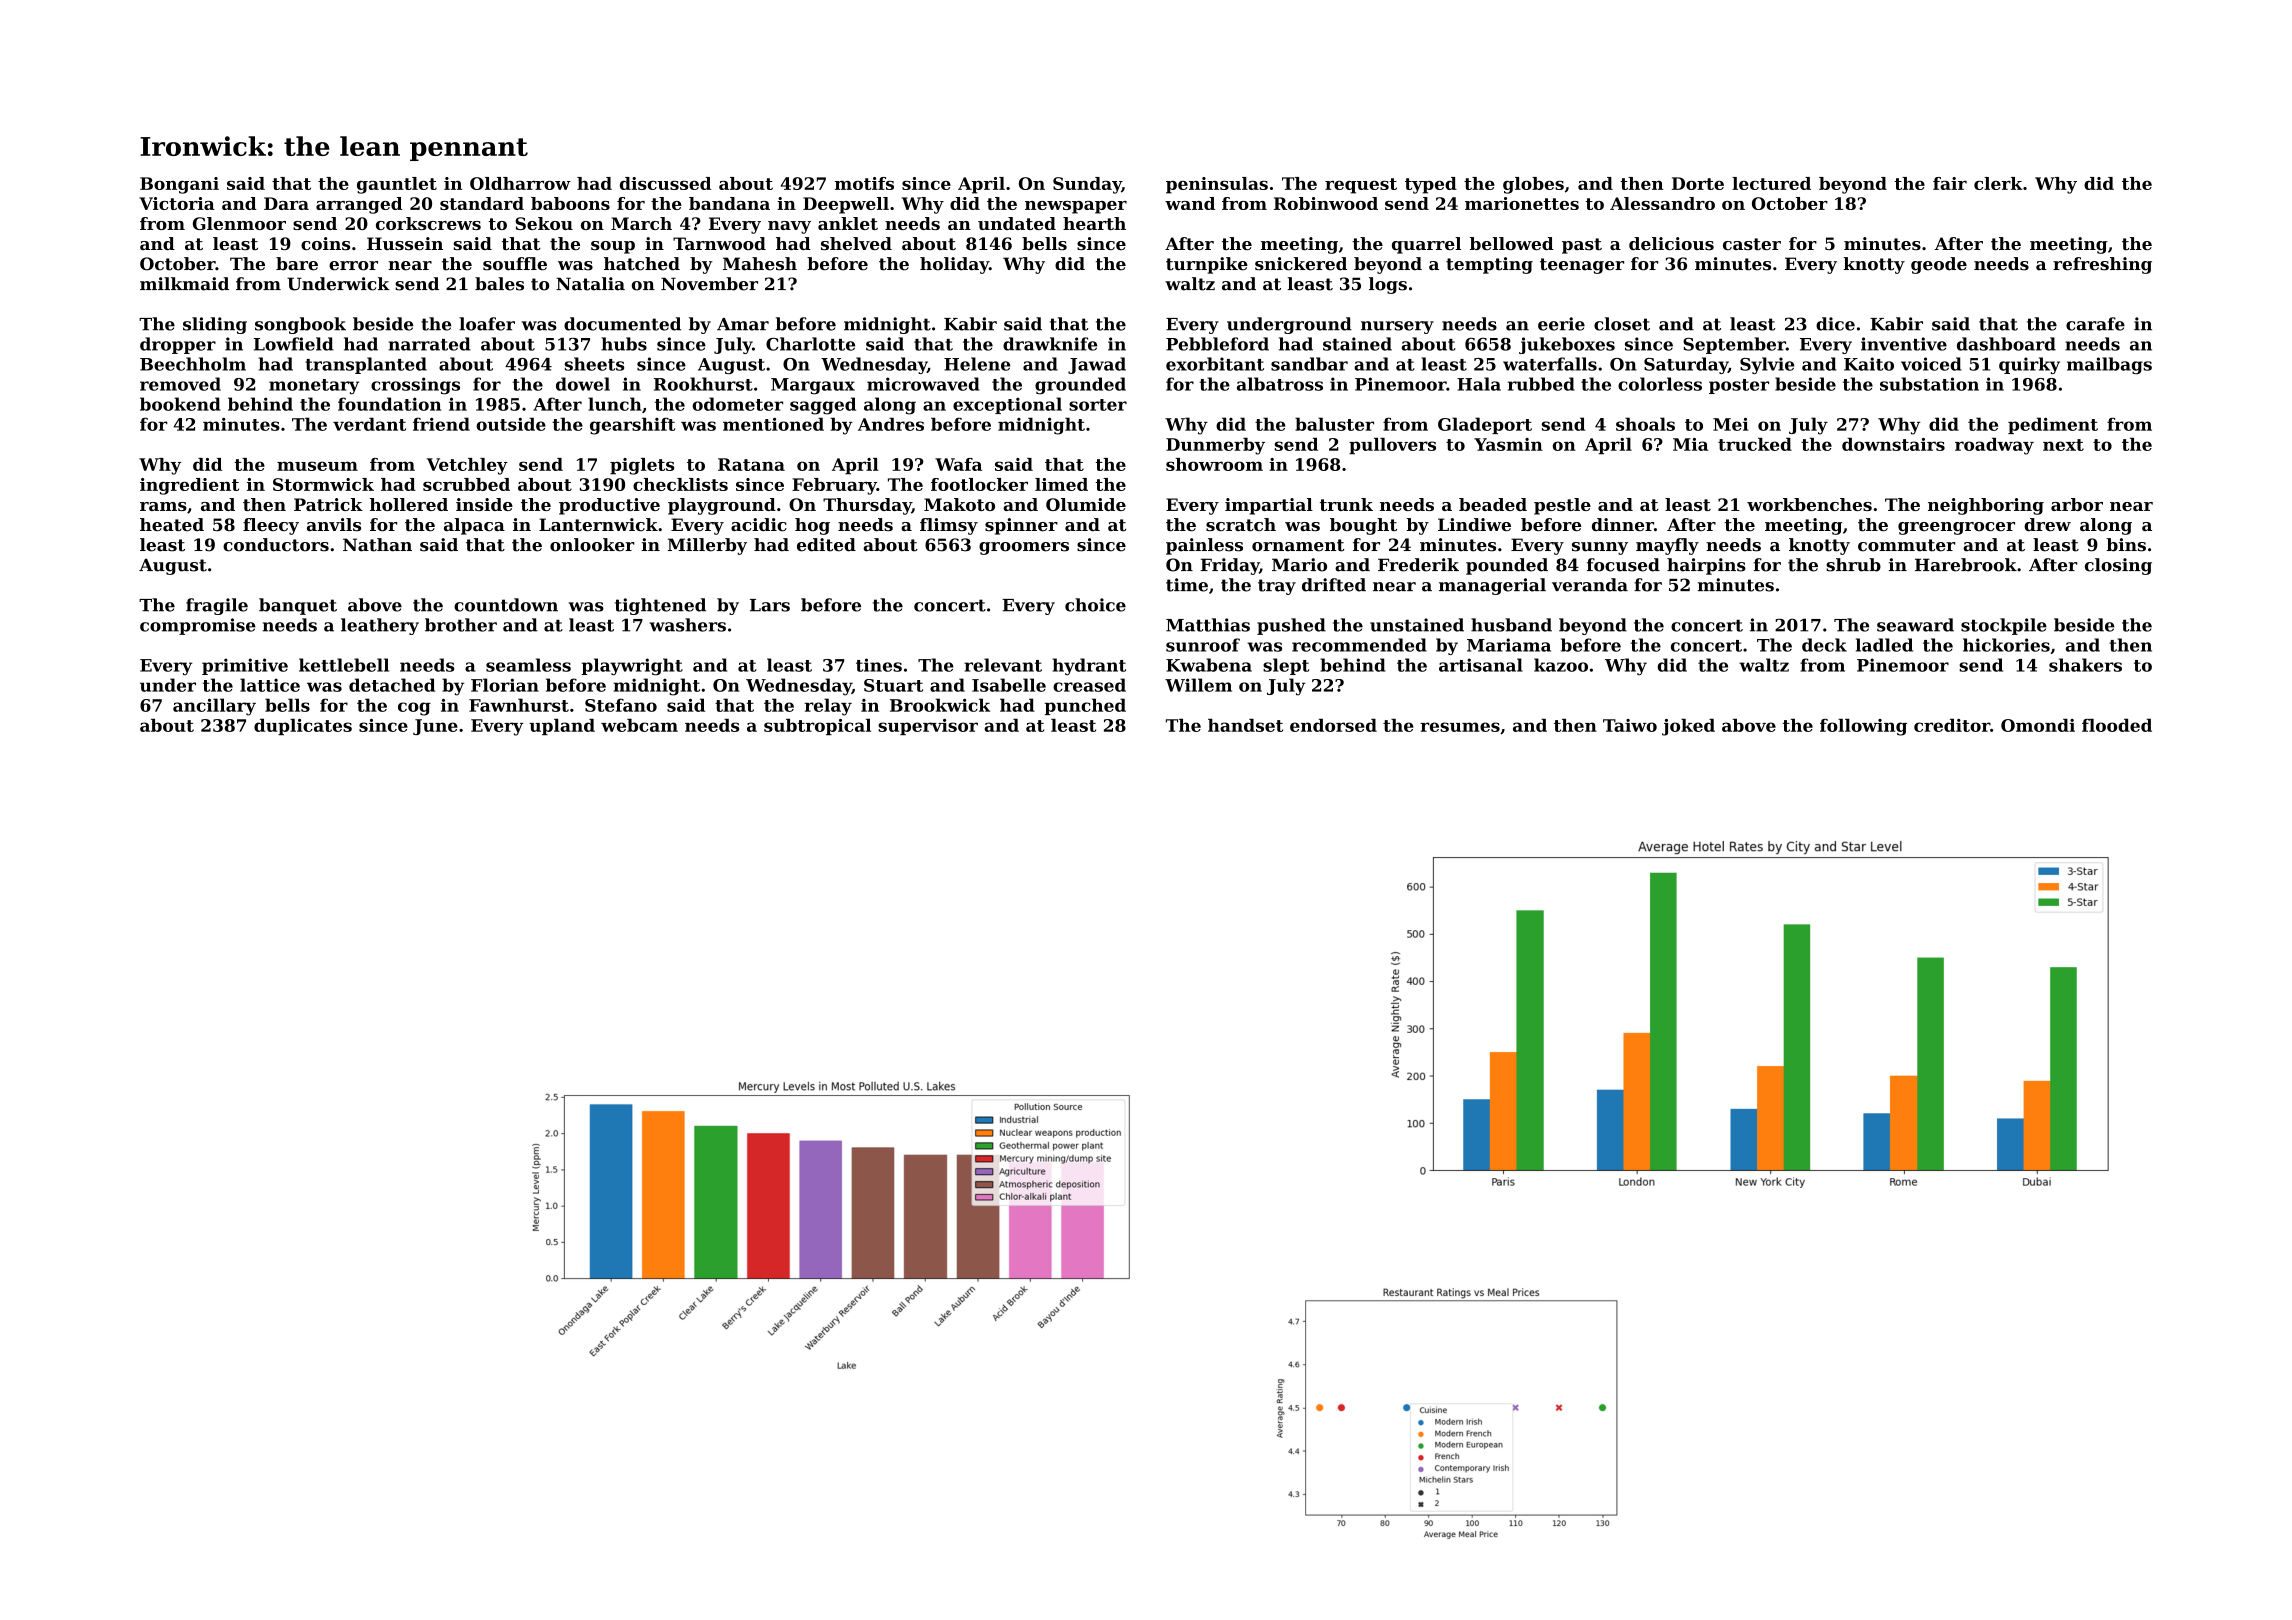  What do you see at coordinates (441, 424) in the screenshot?
I see `friend` at bounding box center [441, 424].
